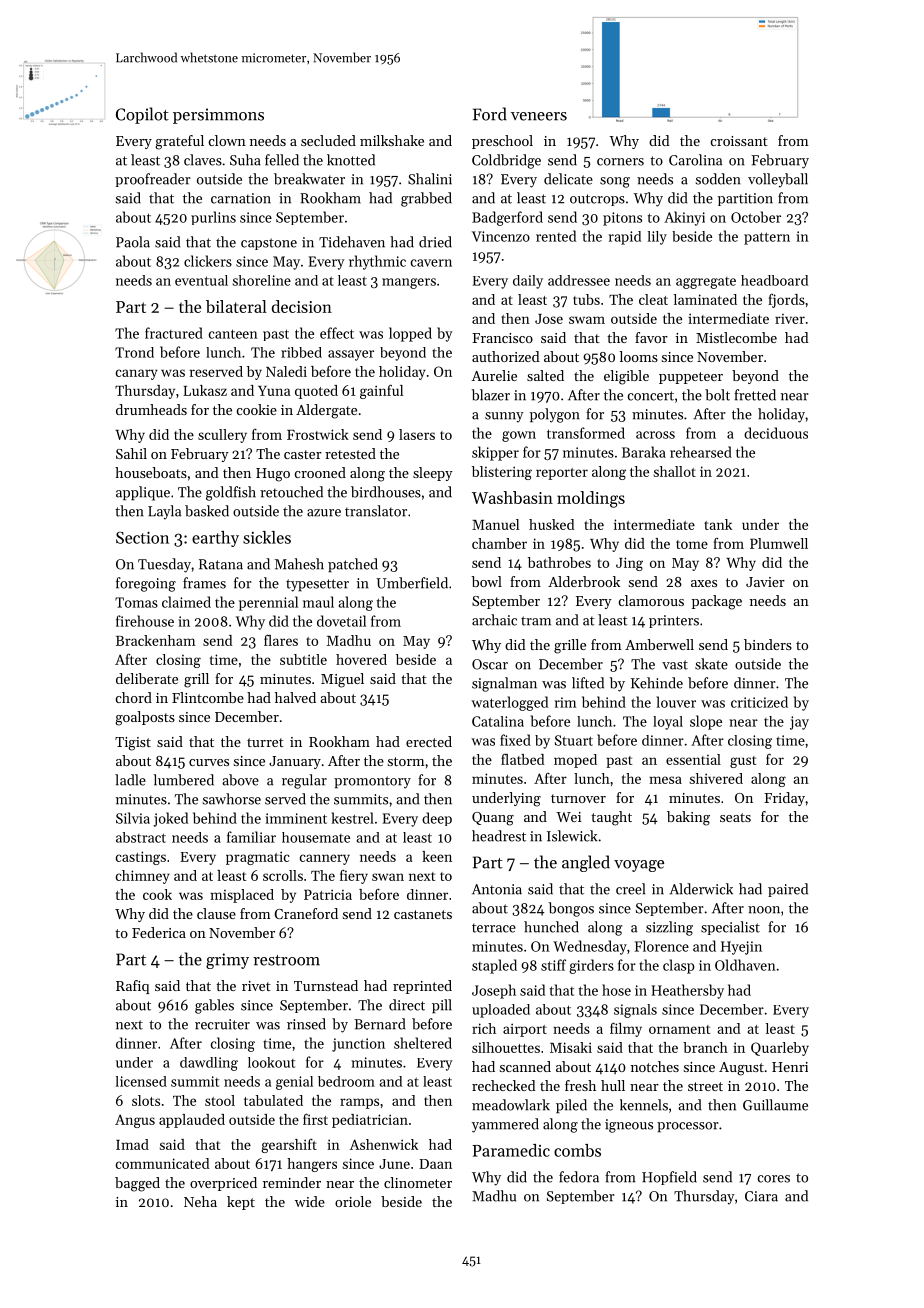  What do you see at coordinates (218, 116) in the document?
I see `persimmons` at bounding box center [218, 116].
